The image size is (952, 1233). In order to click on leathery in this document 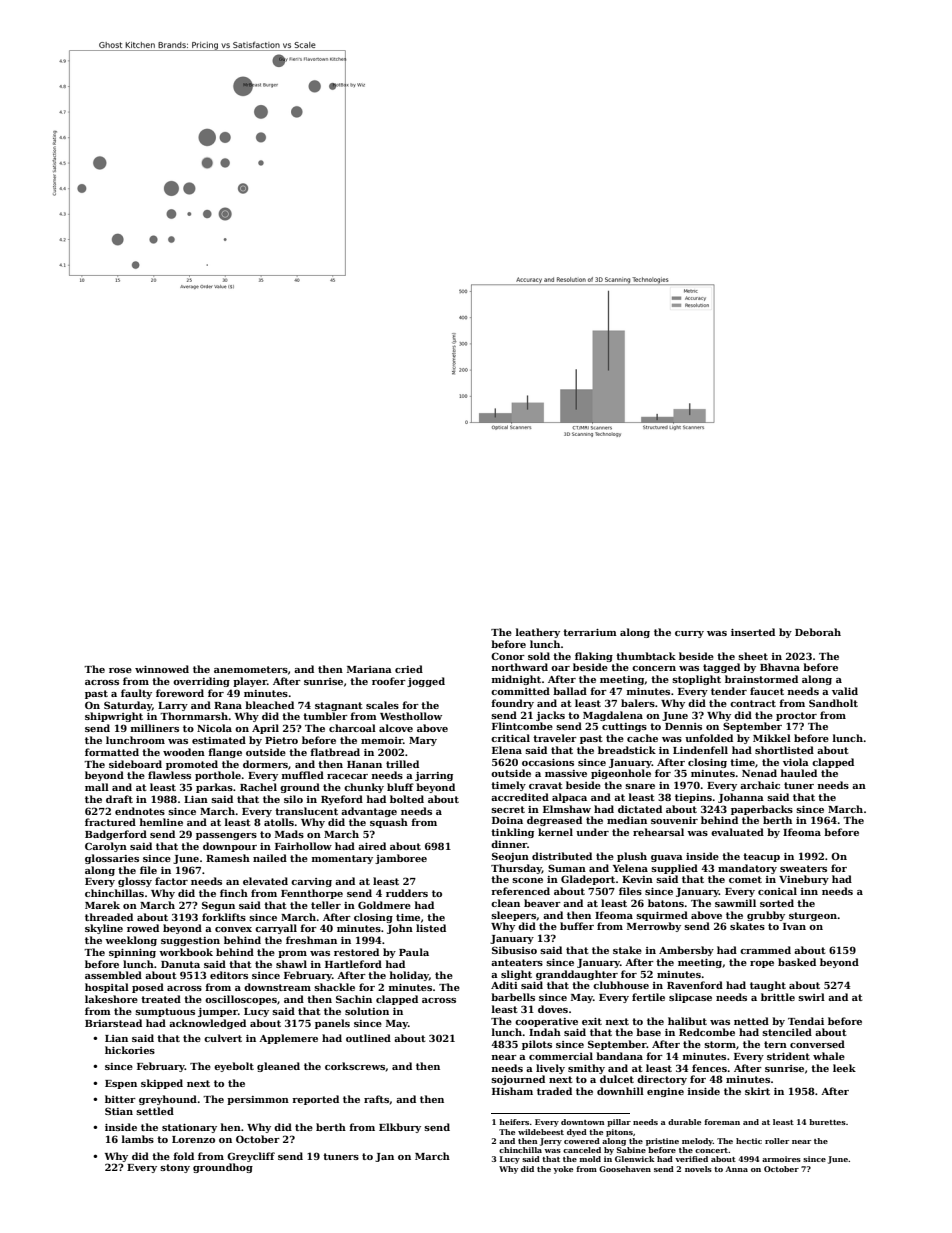, I will do `click(538, 633)`.
